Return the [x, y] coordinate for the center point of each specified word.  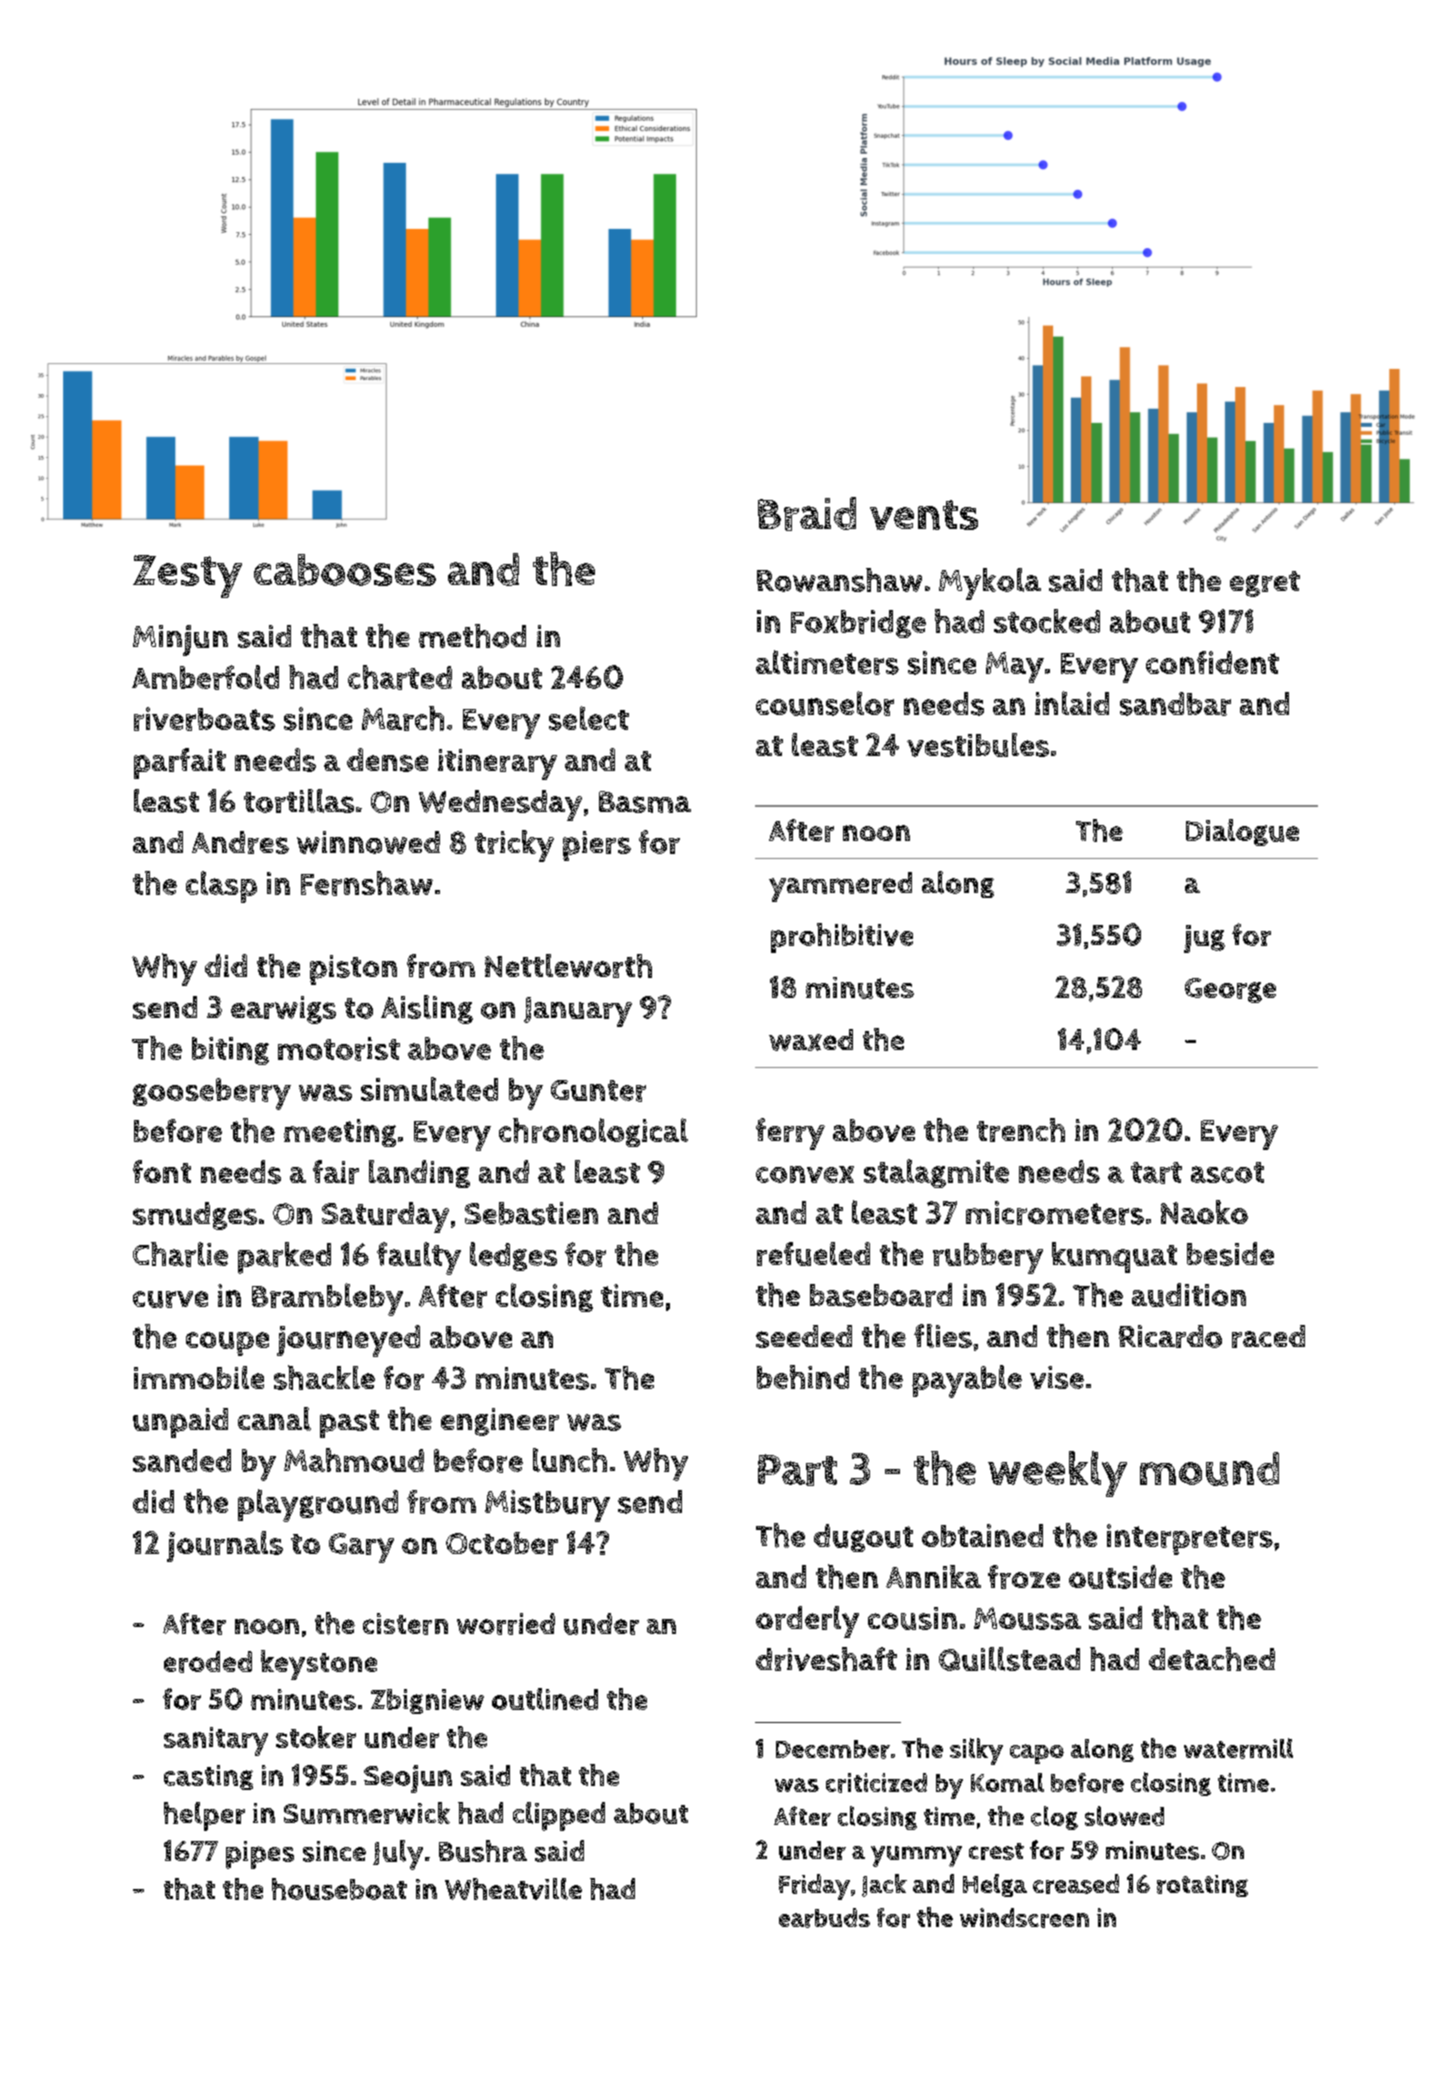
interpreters [1190, 1539]
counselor [825, 703]
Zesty [187, 576]
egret [1265, 584]
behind [803, 1377]
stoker [316, 1737]
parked [284, 1258]
